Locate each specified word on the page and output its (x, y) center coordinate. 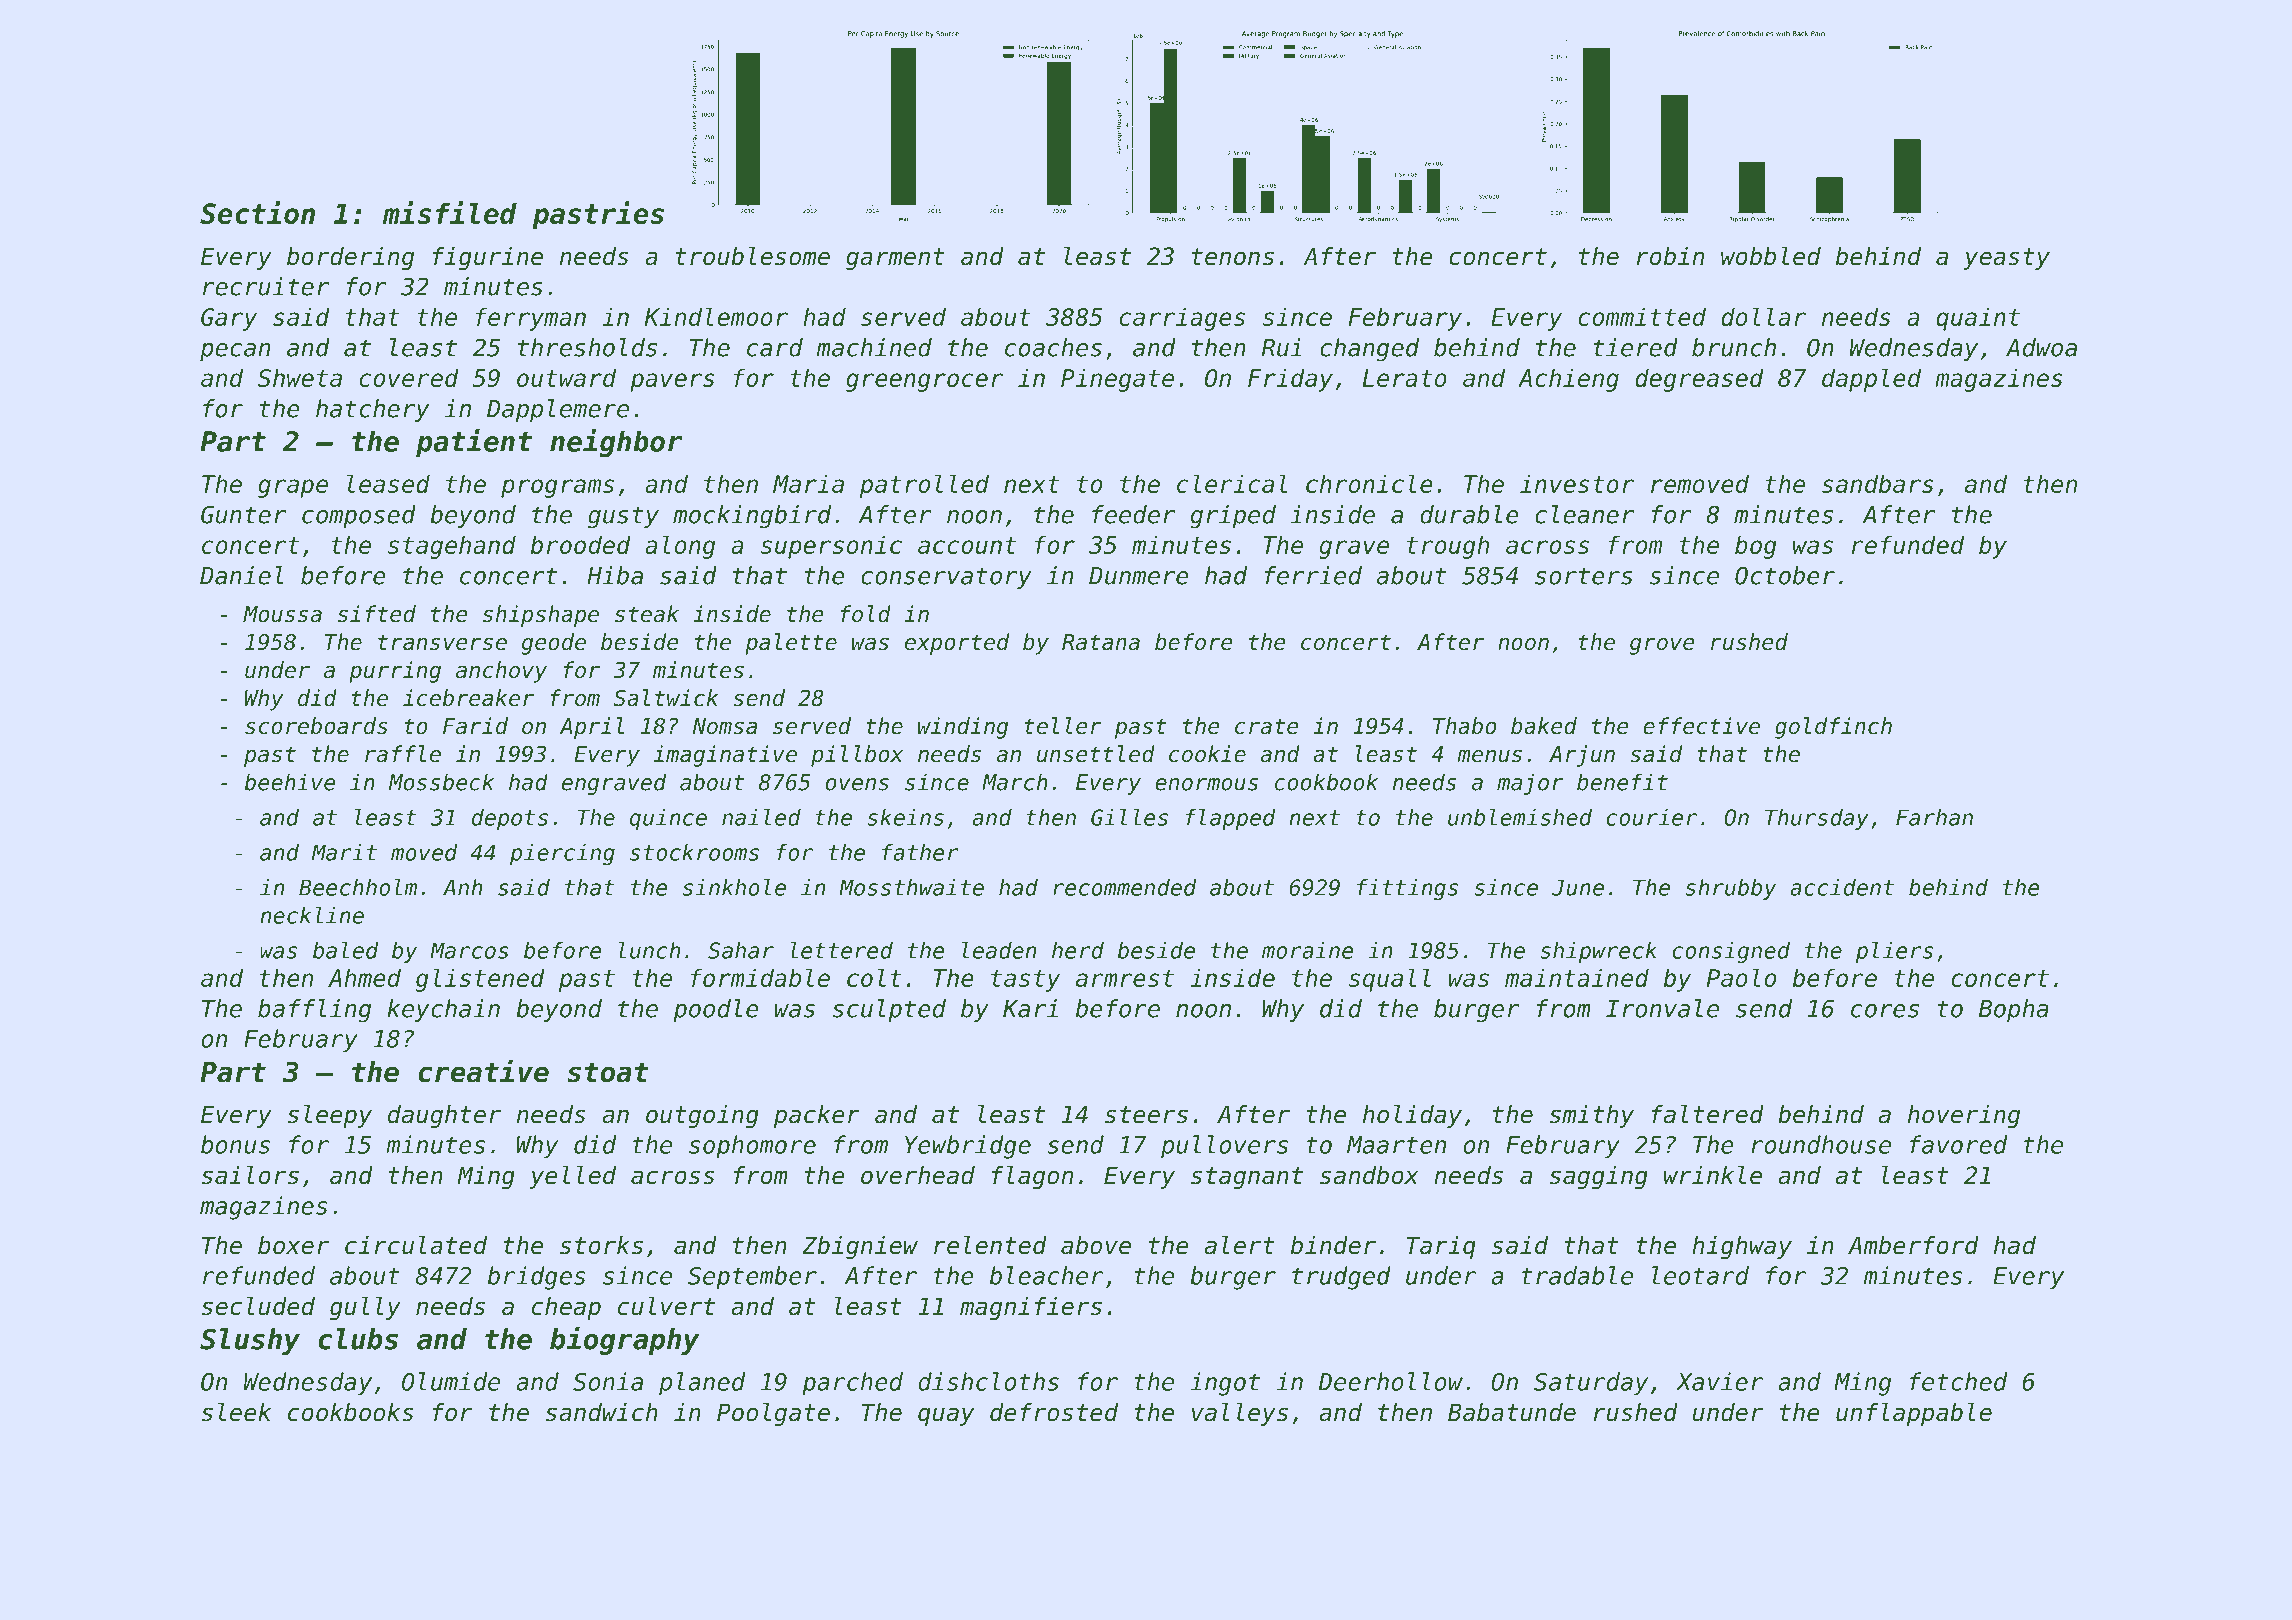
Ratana (1101, 642)
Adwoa (2041, 347)
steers (1146, 1115)
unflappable (1914, 1414)
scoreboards (316, 726)
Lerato (1405, 378)
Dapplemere (558, 410)
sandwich (602, 1412)
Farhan (1934, 817)
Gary (229, 319)
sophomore (752, 1147)
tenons (1233, 257)
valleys (1240, 1414)
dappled (1871, 380)
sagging (1599, 1177)
